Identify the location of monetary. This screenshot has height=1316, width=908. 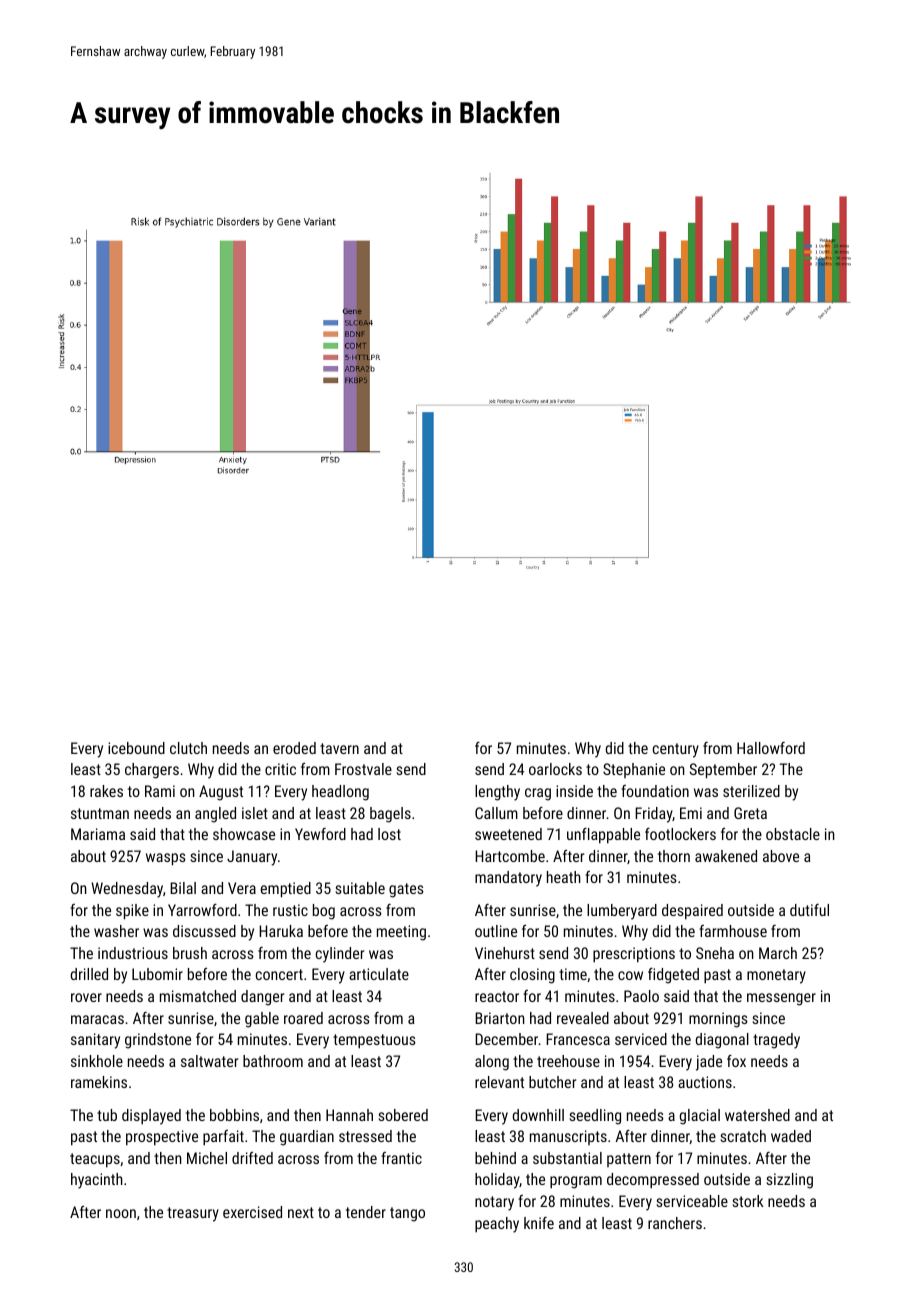
(776, 976).
